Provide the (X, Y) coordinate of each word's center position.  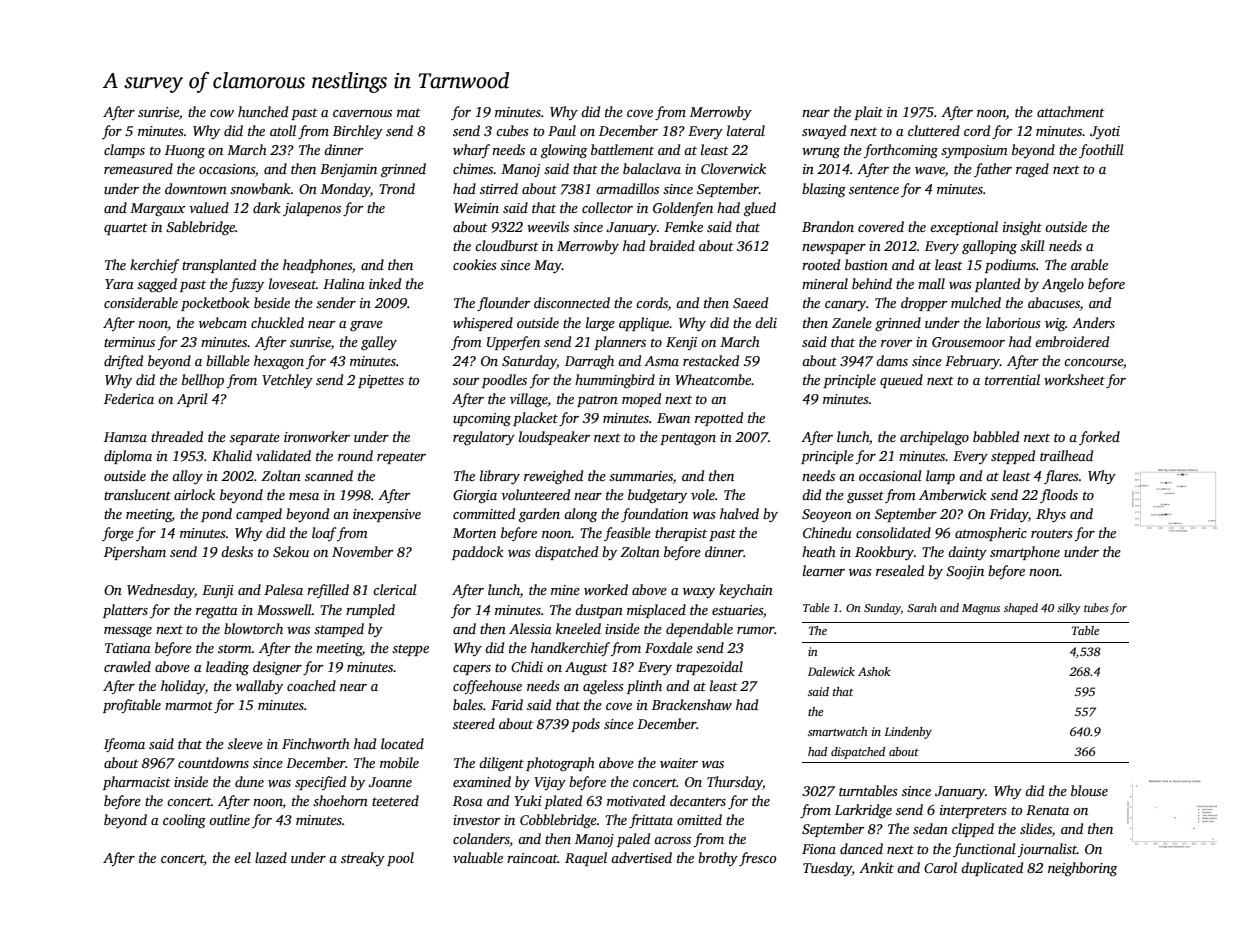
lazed (271, 857)
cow (222, 113)
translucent (137, 494)
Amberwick (953, 494)
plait (868, 113)
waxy (699, 593)
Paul (562, 130)
